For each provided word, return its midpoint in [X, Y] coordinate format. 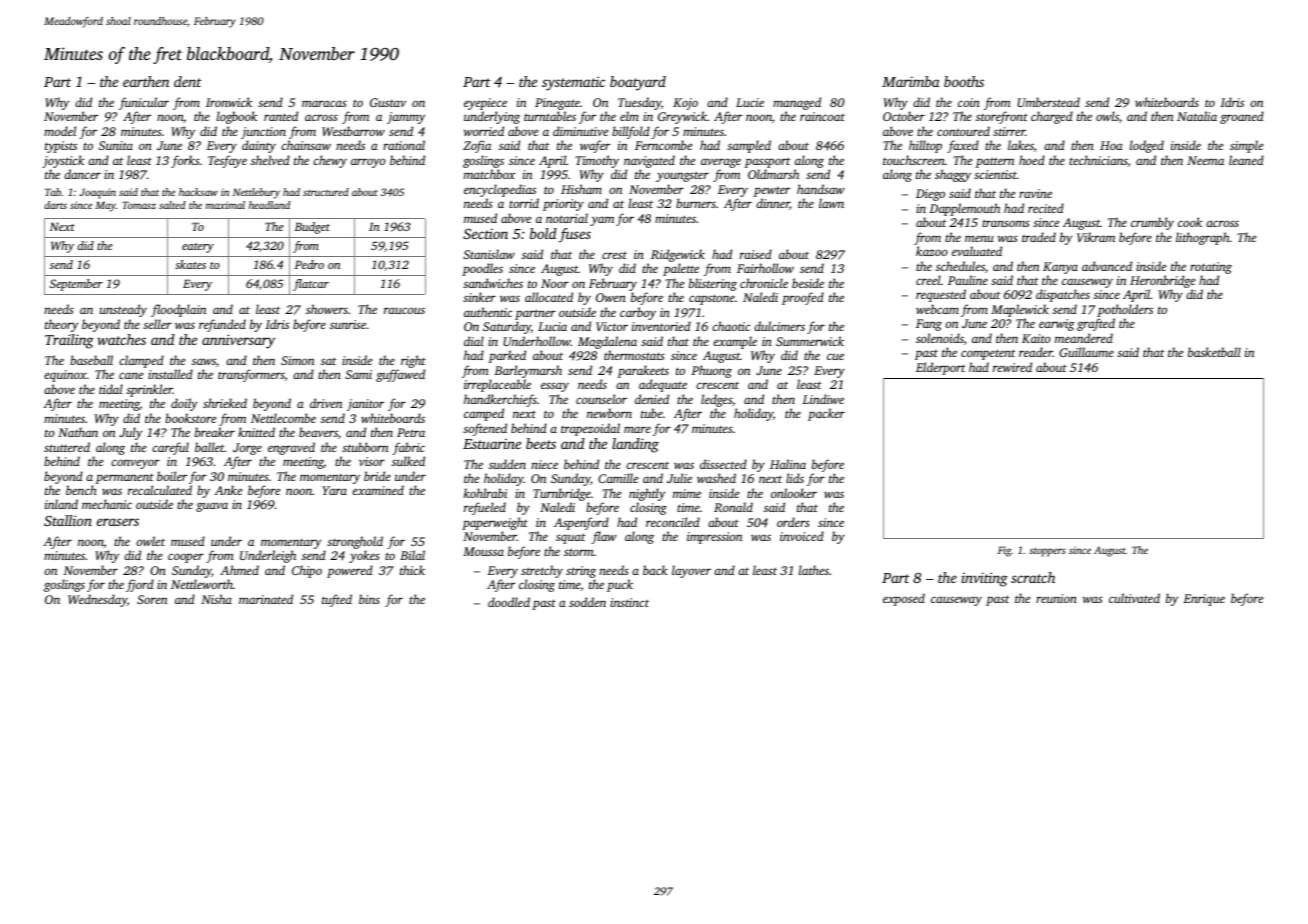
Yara [334, 490]
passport [768, 162]
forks [185, 161]
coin [969, 102]
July [130, 433]
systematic [573, 83]
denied [652, 399]
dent [188, 81]
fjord [140, 585]
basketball [1214, 352]
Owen [611, 297]
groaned [1242, 117]
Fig [1004, 551]
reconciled [673, 522]
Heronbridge [1162, 281]
